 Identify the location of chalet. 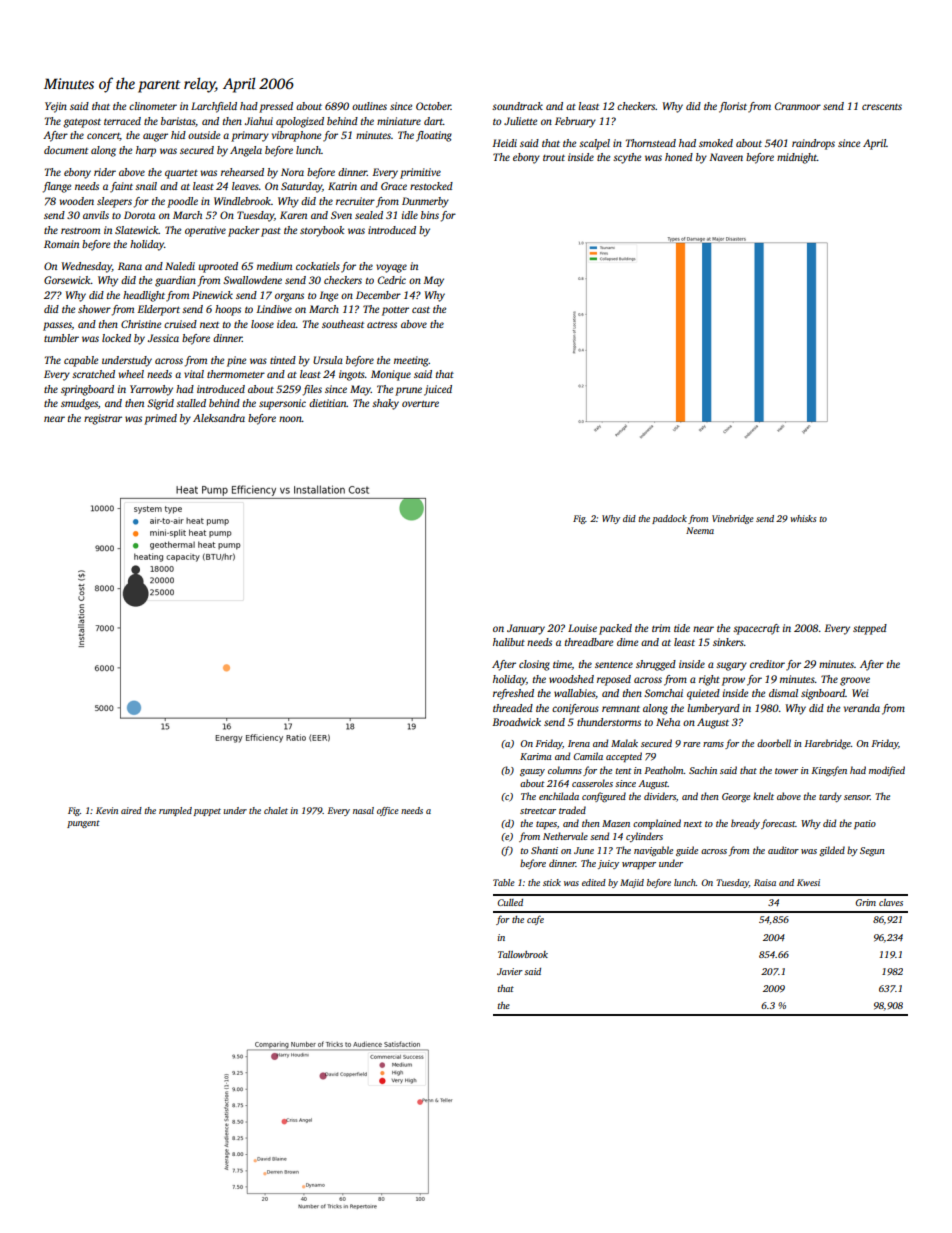
(276, 810).
